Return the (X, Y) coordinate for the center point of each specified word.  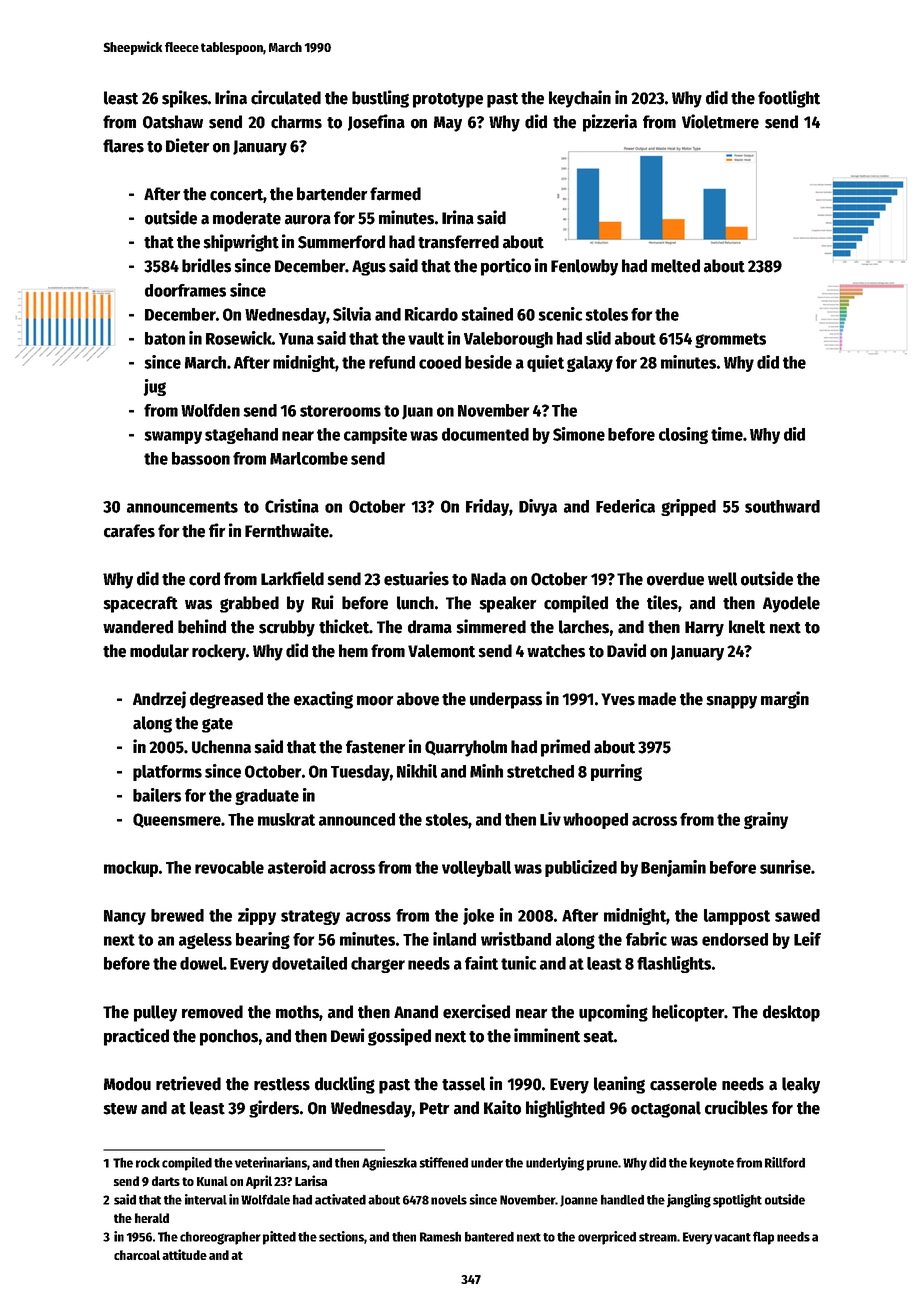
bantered (489, 1236)
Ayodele (791, 604)
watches (556, 651)
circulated (286, 97)
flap (763, 1238)
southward (782, 506)
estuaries (416, 578)
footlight (789, 99)
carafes (129, 531)
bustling (380, 99)
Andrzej (159, 700)
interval (206, 1199)
